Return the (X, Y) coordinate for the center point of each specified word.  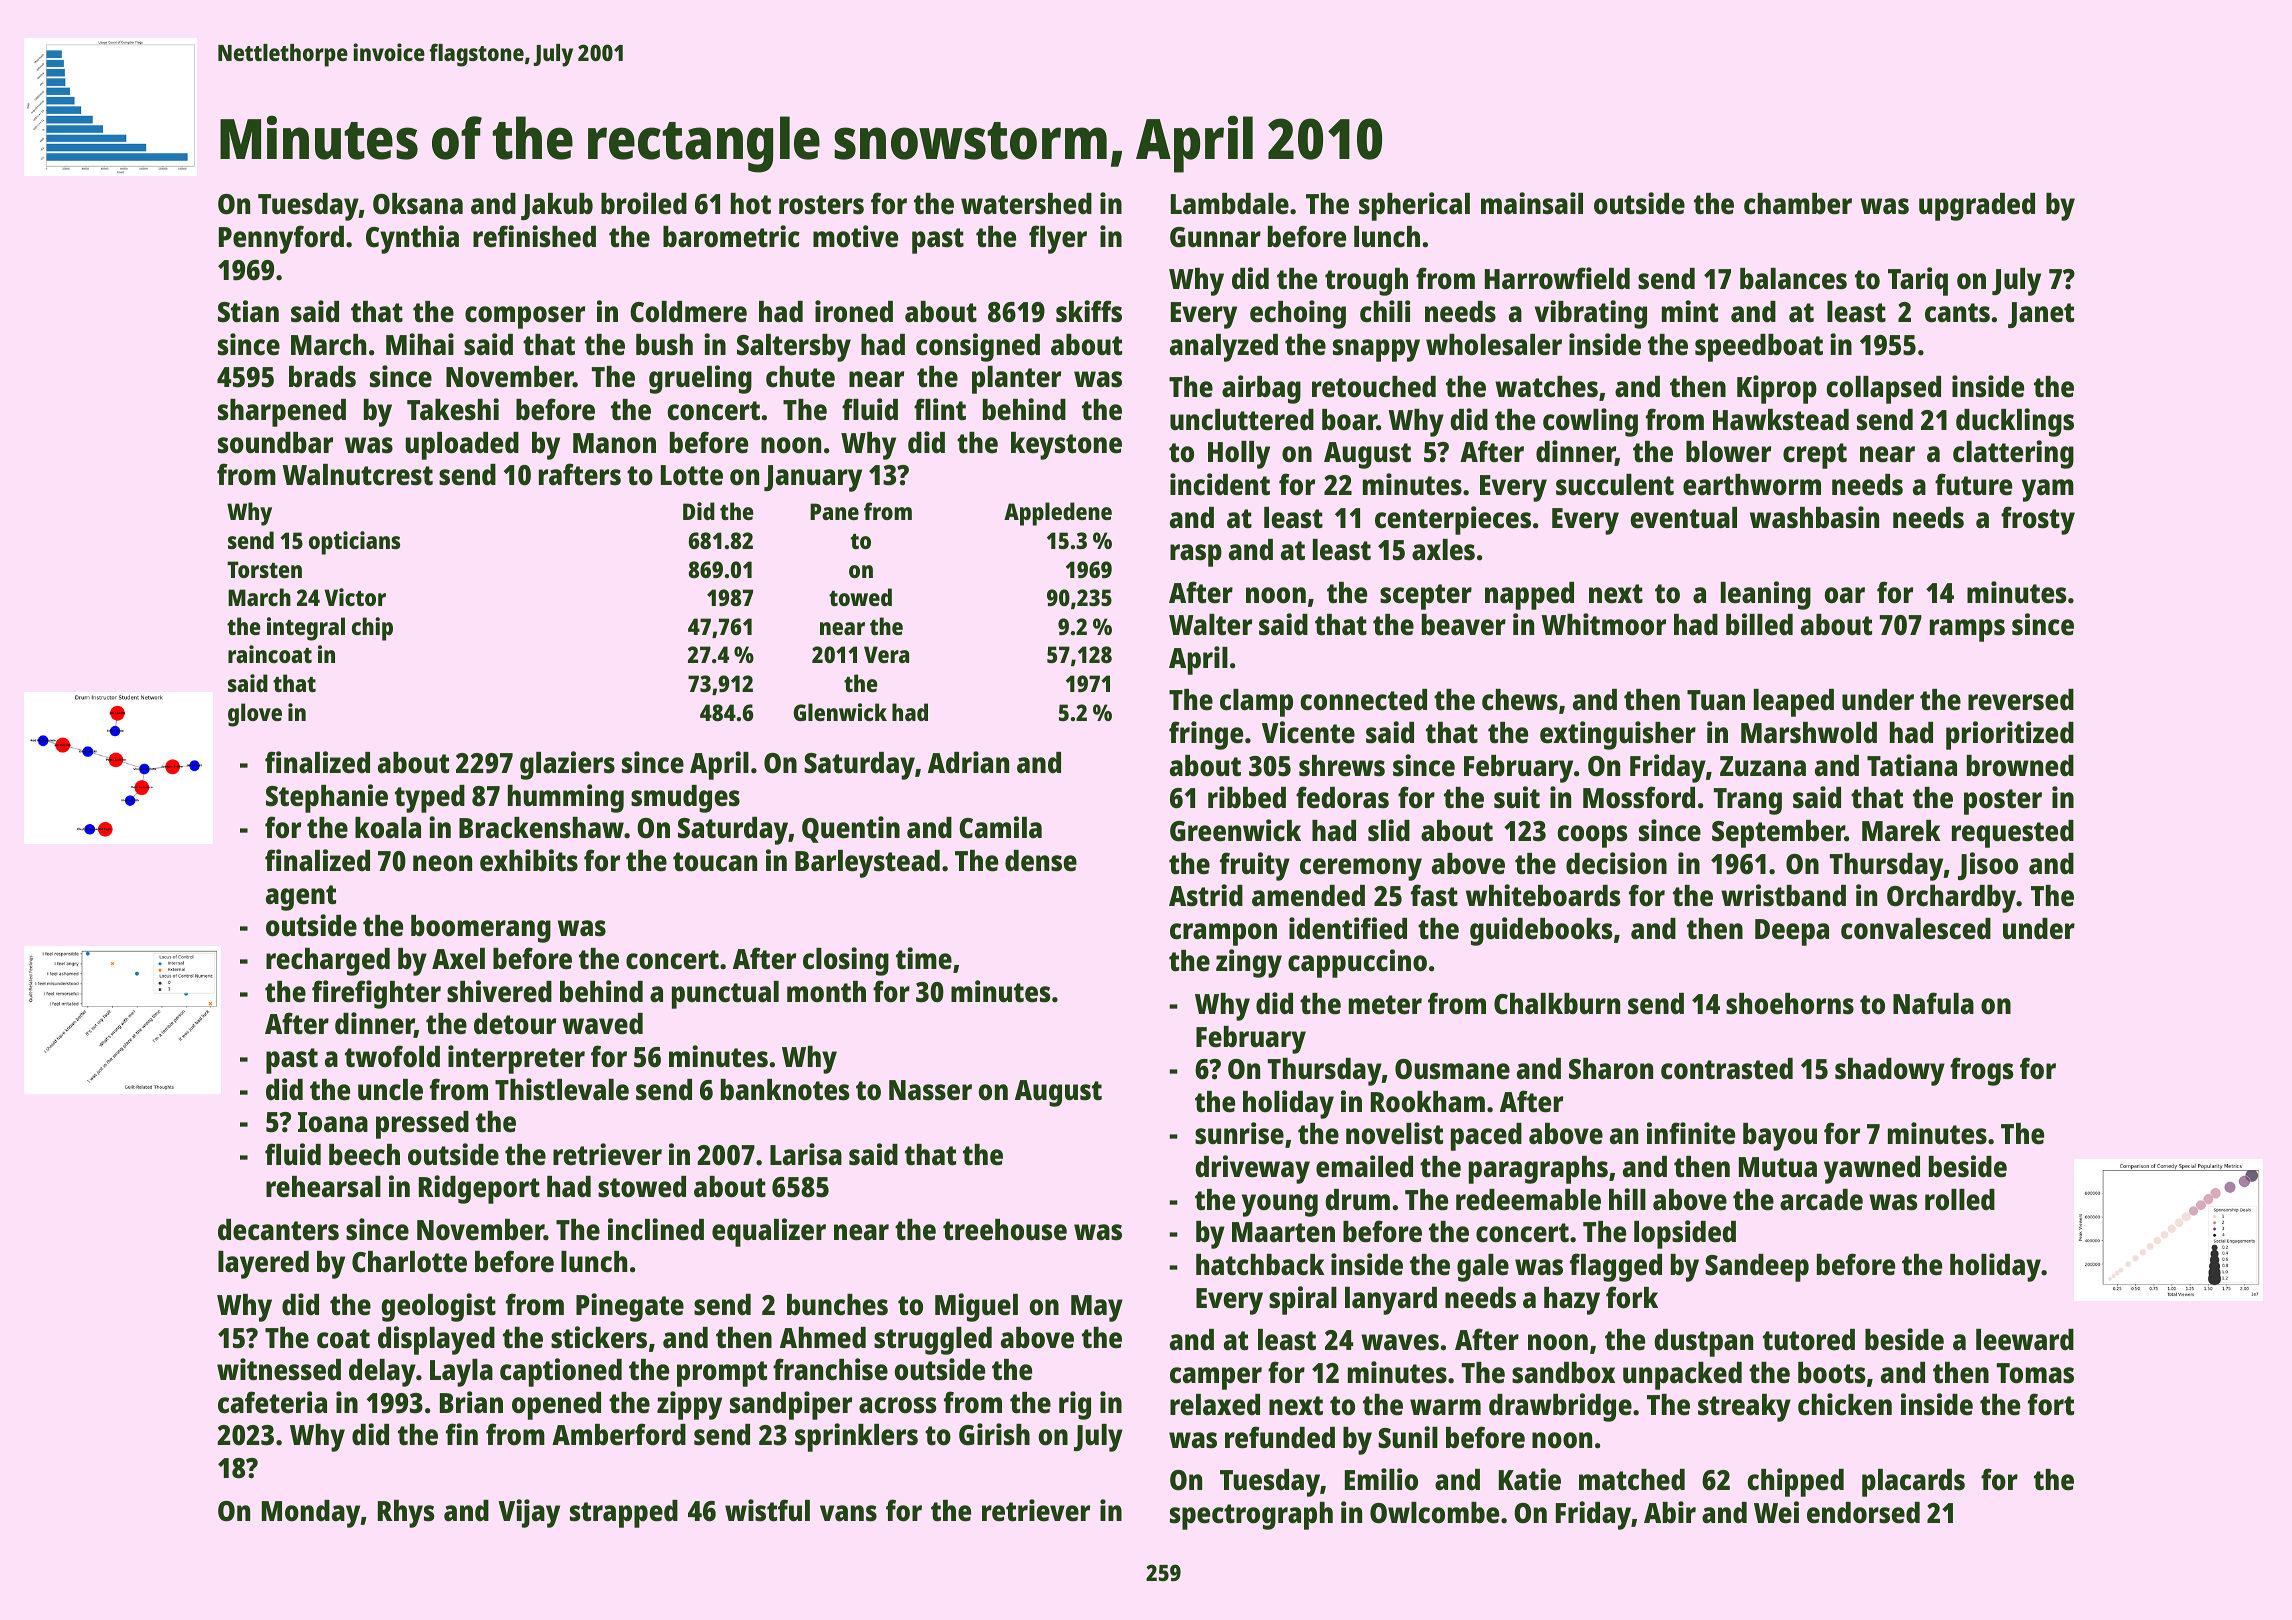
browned (2020, 766)
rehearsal (323, 1187)
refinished (534, 236)
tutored (1809, 1340)
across (898, 1405)
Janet (2041, 315)
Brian (471, 1402)
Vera (886, 654)
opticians (354, 543)
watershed (1026, 204)
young (1280, 1205)
